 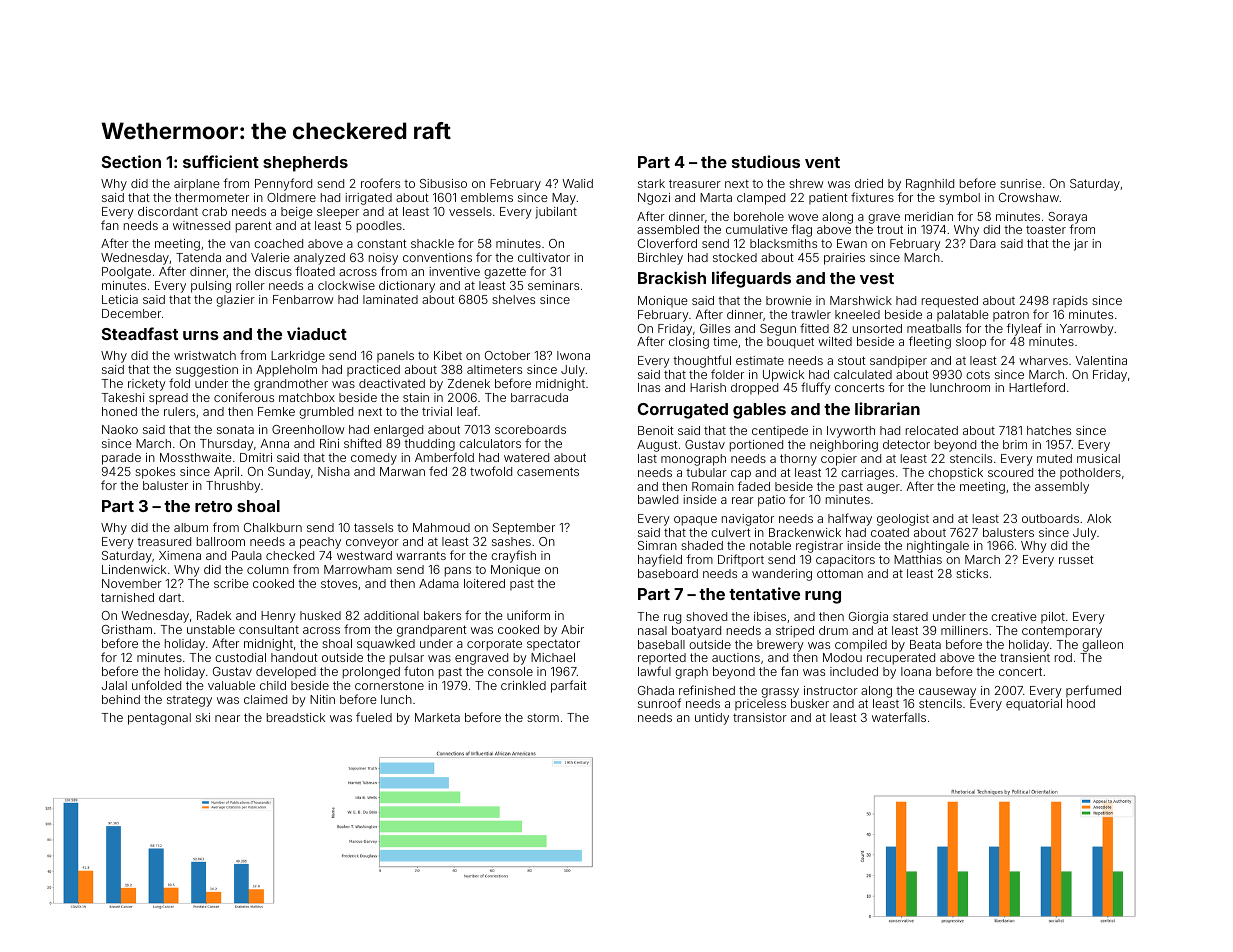 What do you see at coordinates (759, 411) in the screenshot?
I see `gables` at bounding box center [759, 411].
